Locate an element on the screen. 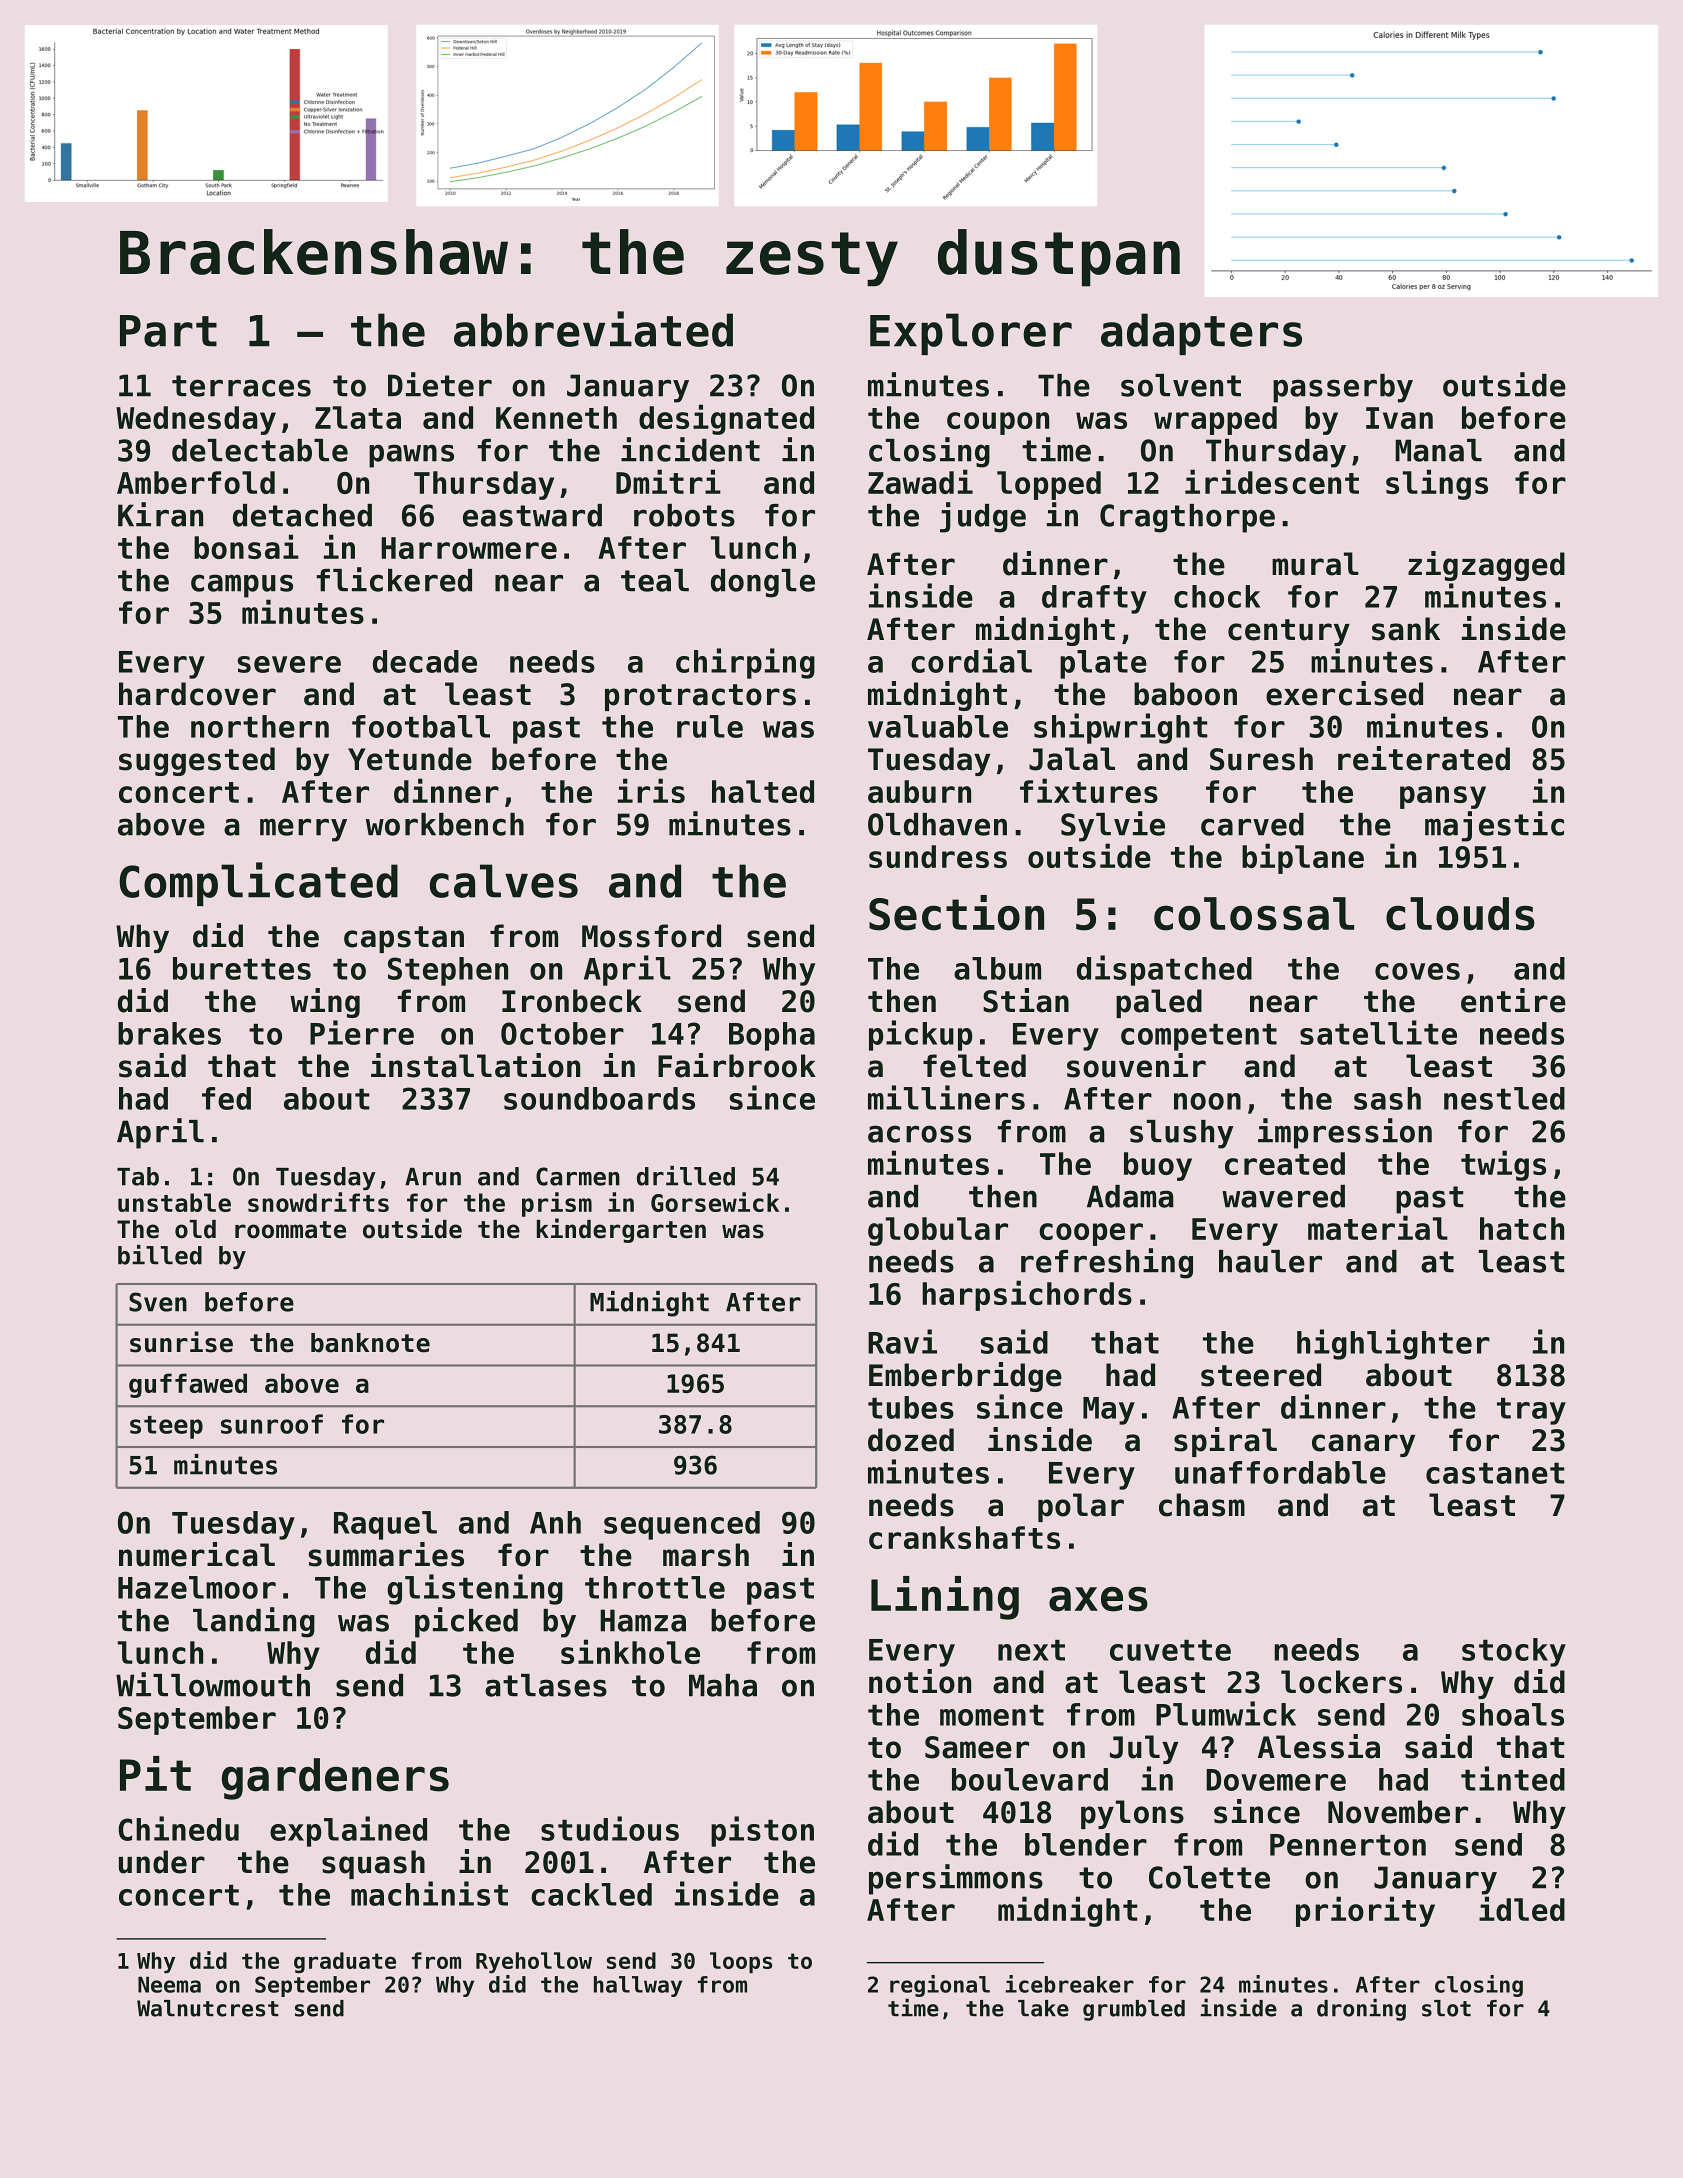  hatch is located at coordinates (1522, 1228).
